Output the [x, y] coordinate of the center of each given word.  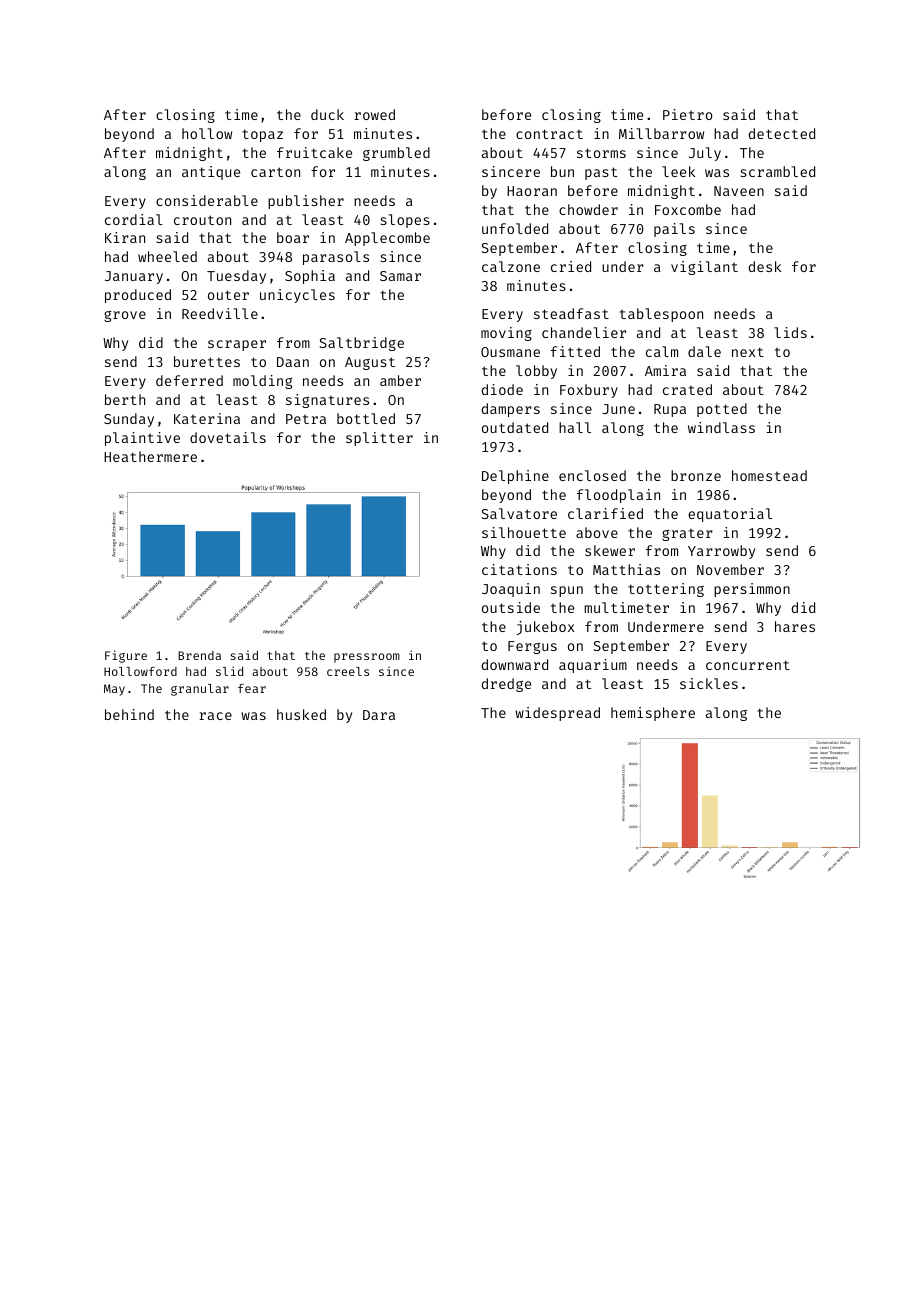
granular [200, 690]
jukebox [545, 628]
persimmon [752, 590]
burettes [207, 361]
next [748, 352]
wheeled [167, 256]
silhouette [524, 532]
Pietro [688, 114]
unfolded [515, 228]
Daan [293, 362]
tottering [666, 590]
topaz [262, 135]
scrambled [777, 171]
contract [549, 134]
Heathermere [150, 456]
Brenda [199, 655]
